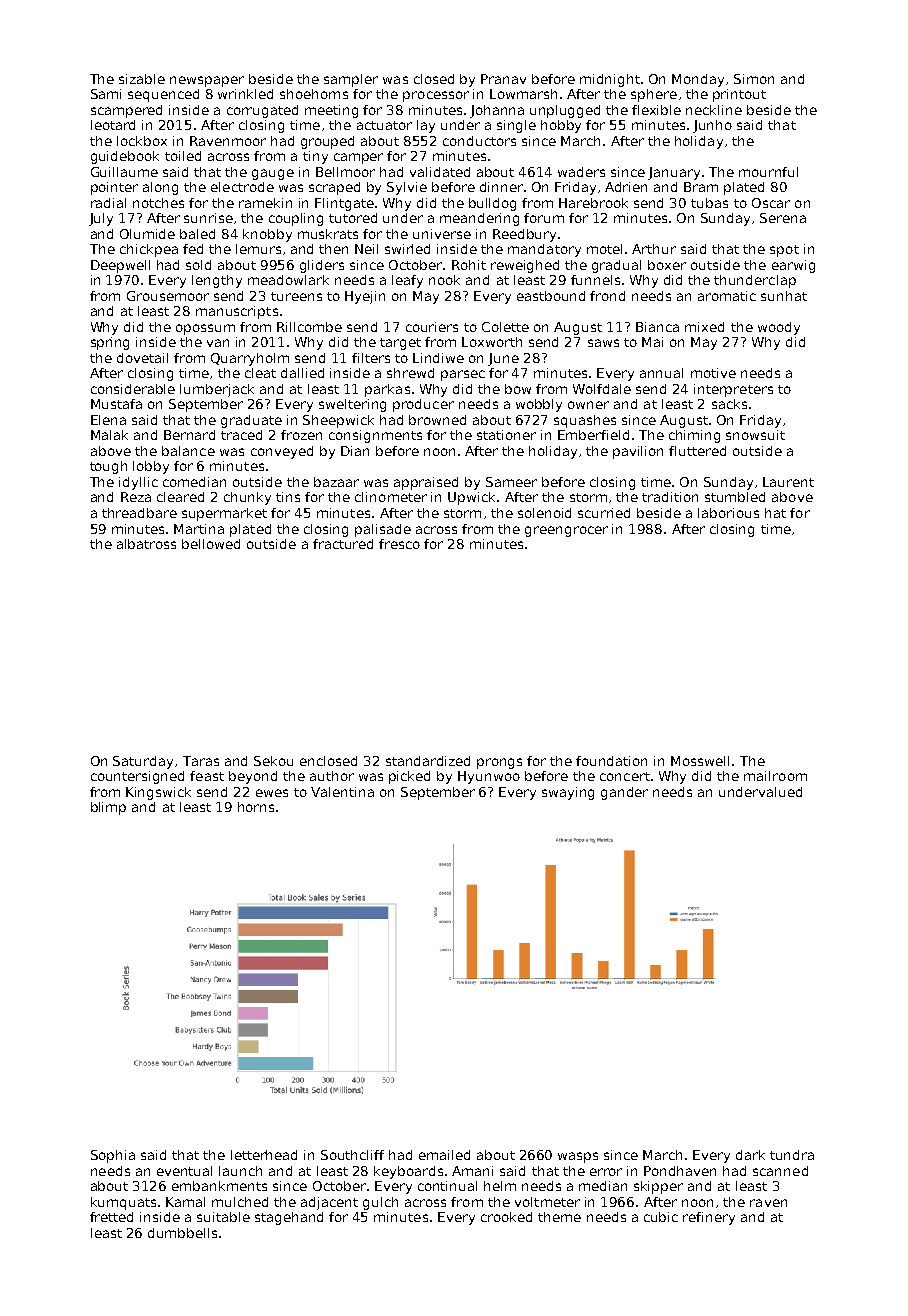 The height and width of the screenshot is (1316, 908). I want to click on newspaper, so click(207, 81).
